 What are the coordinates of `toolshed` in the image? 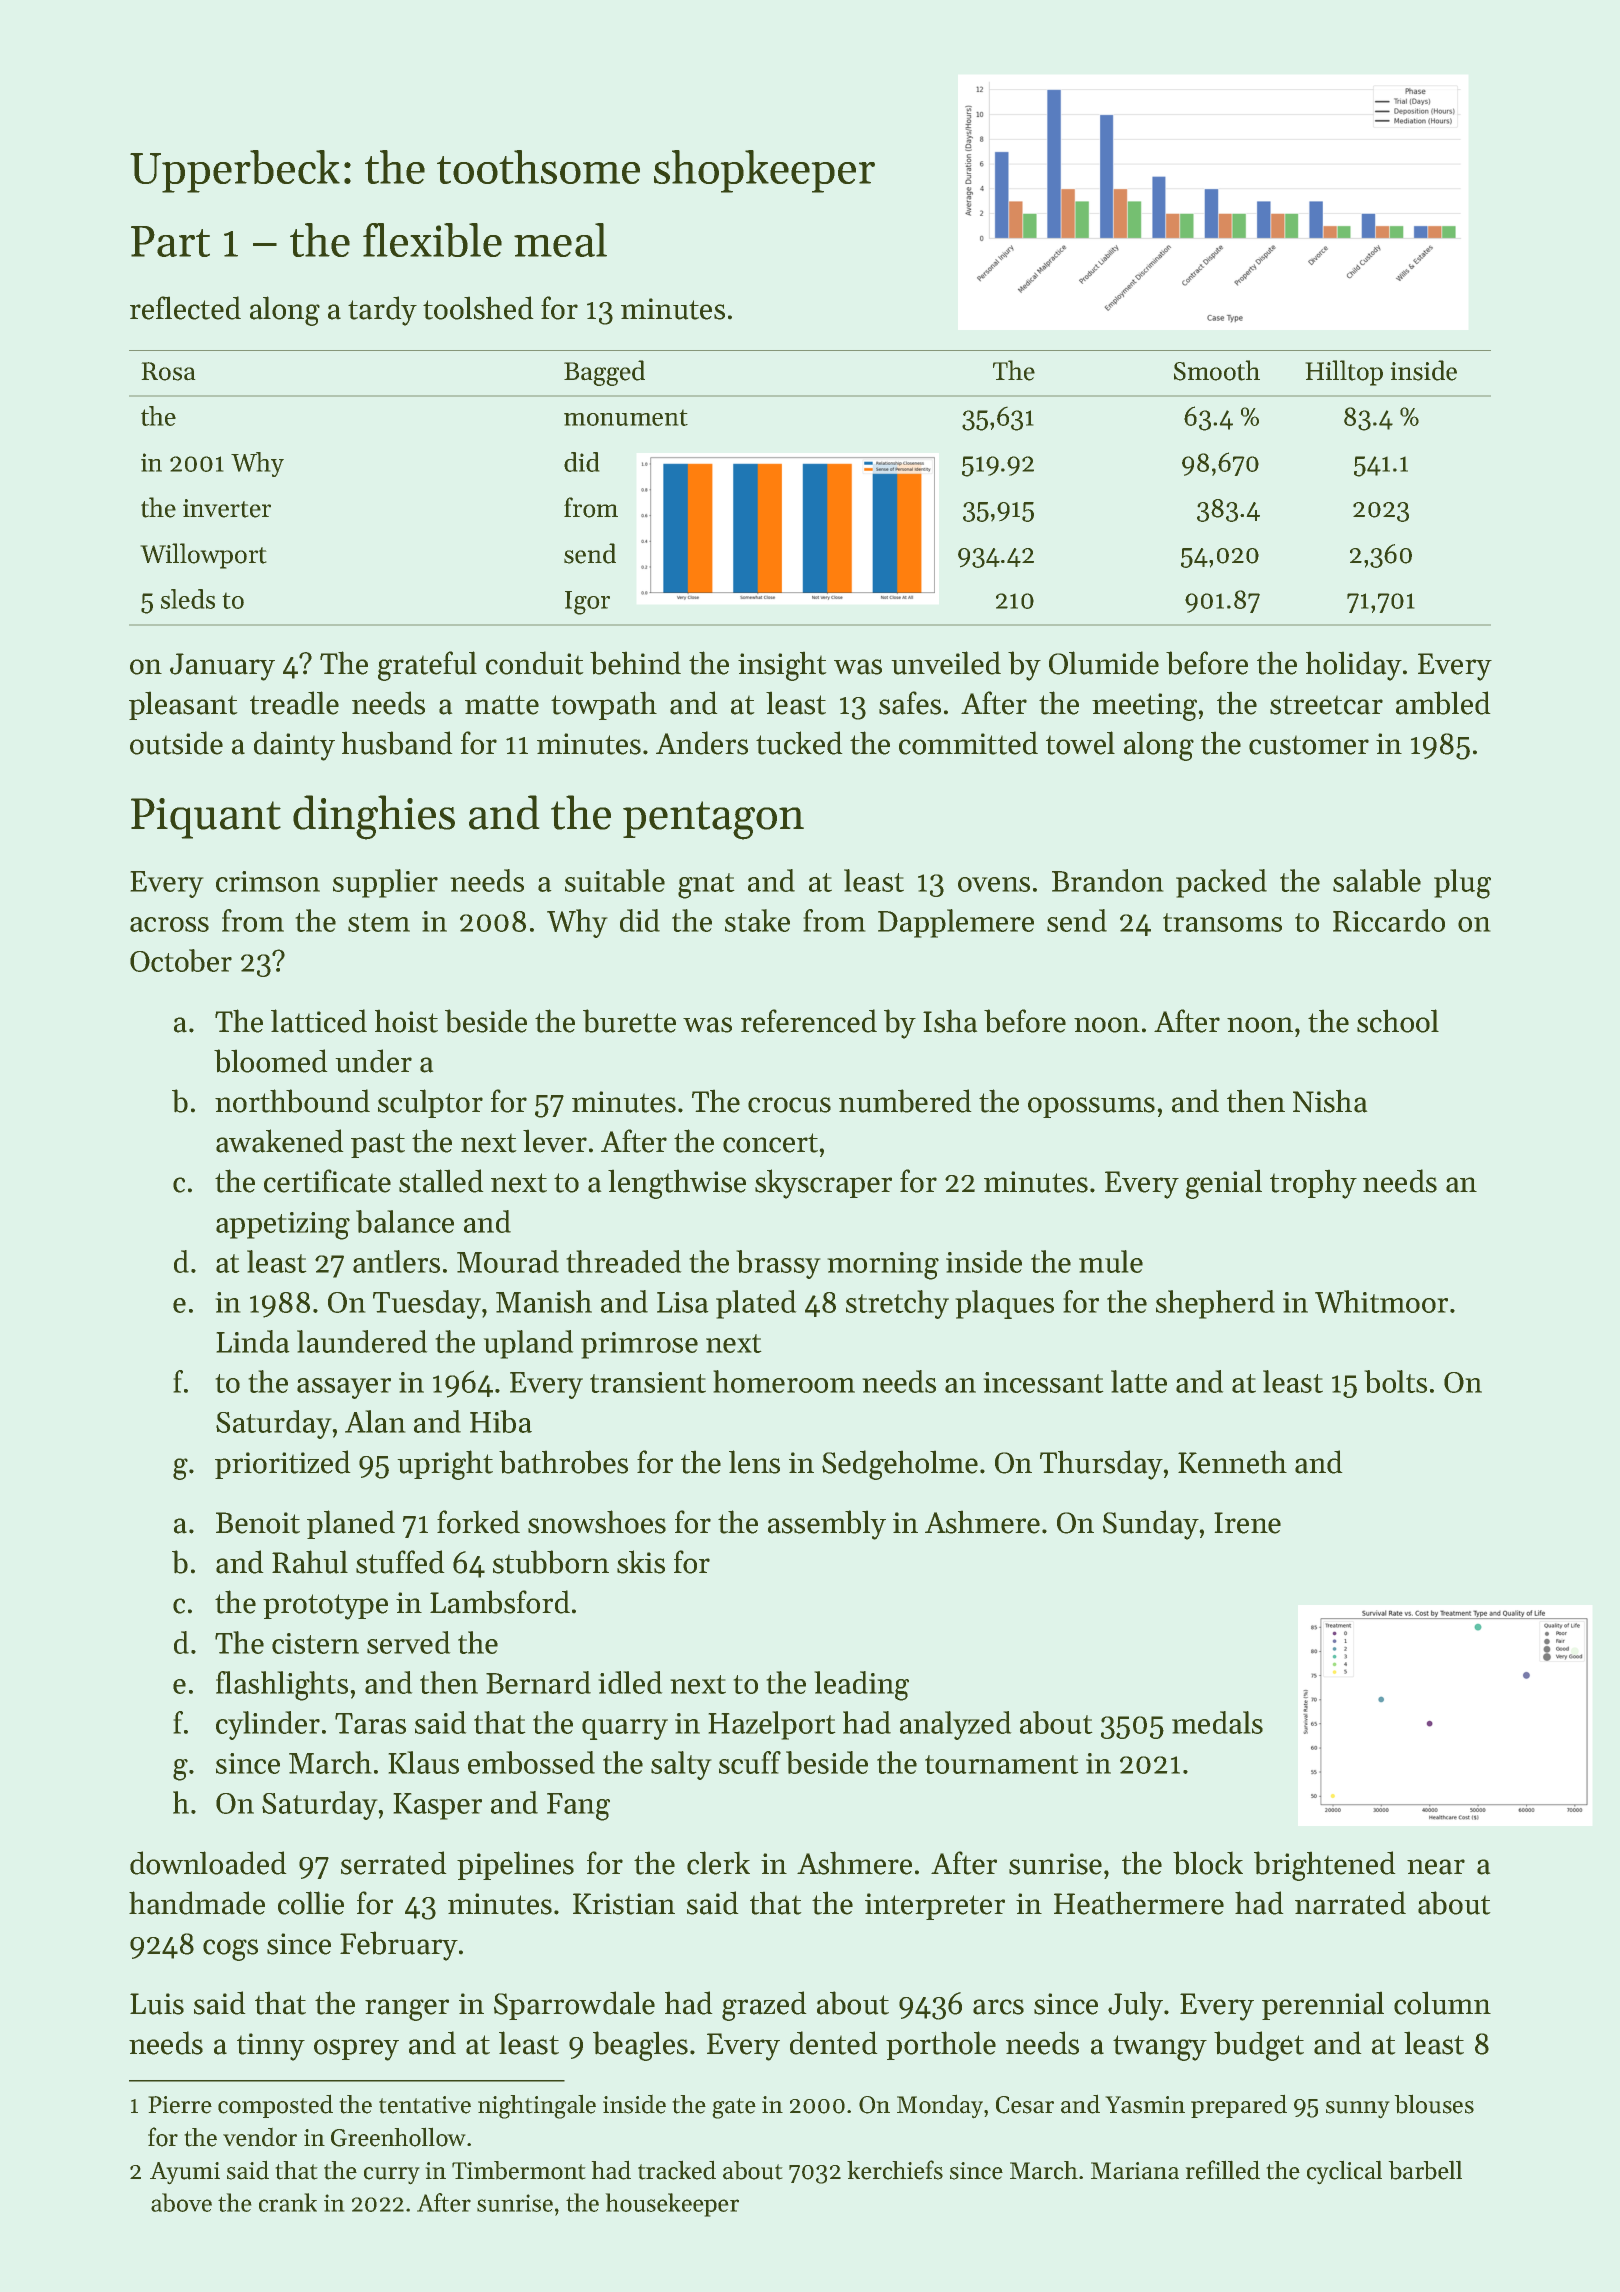 It's located at (478, 308).
